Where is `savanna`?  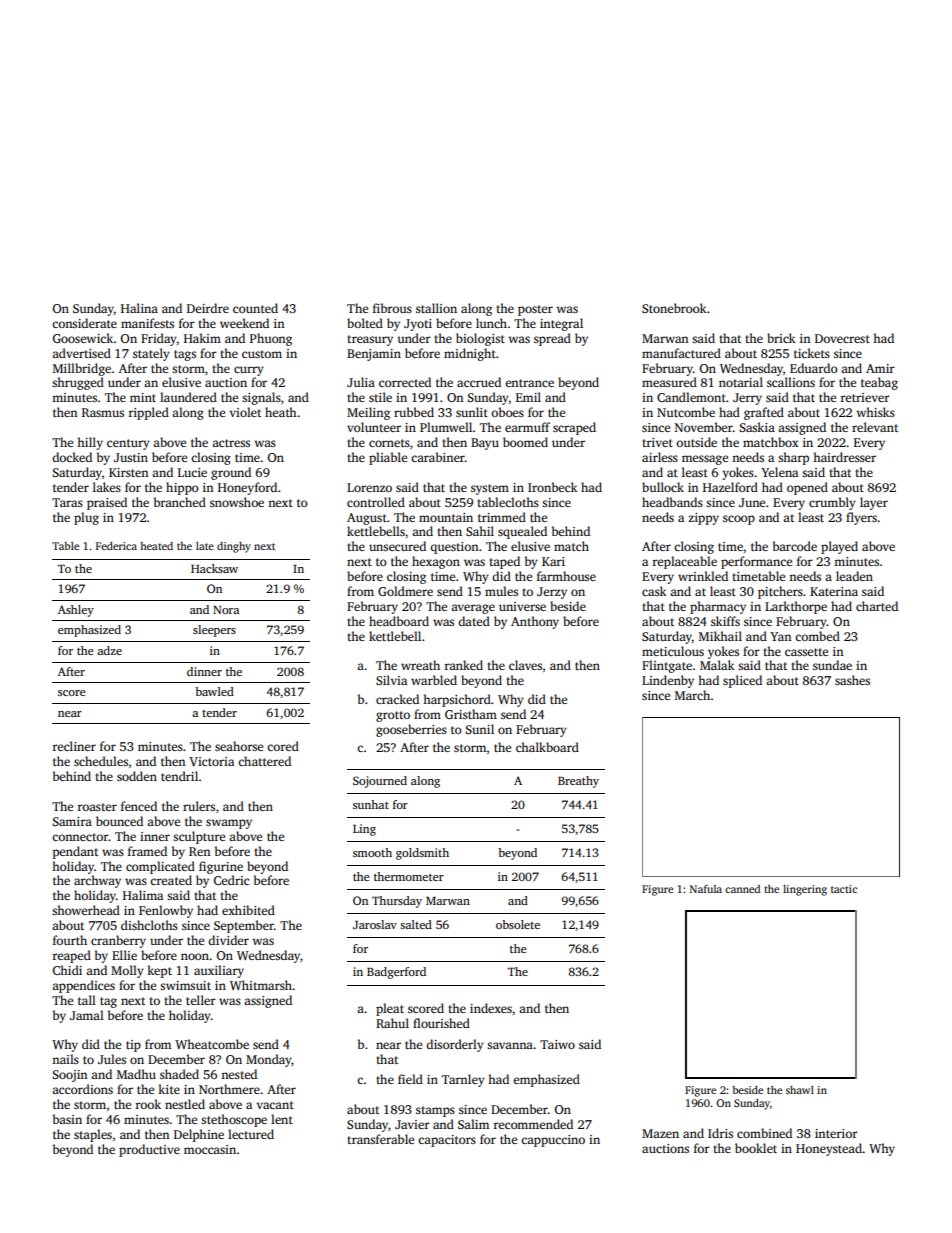 savanna is located at coordinates (510, 1045).
